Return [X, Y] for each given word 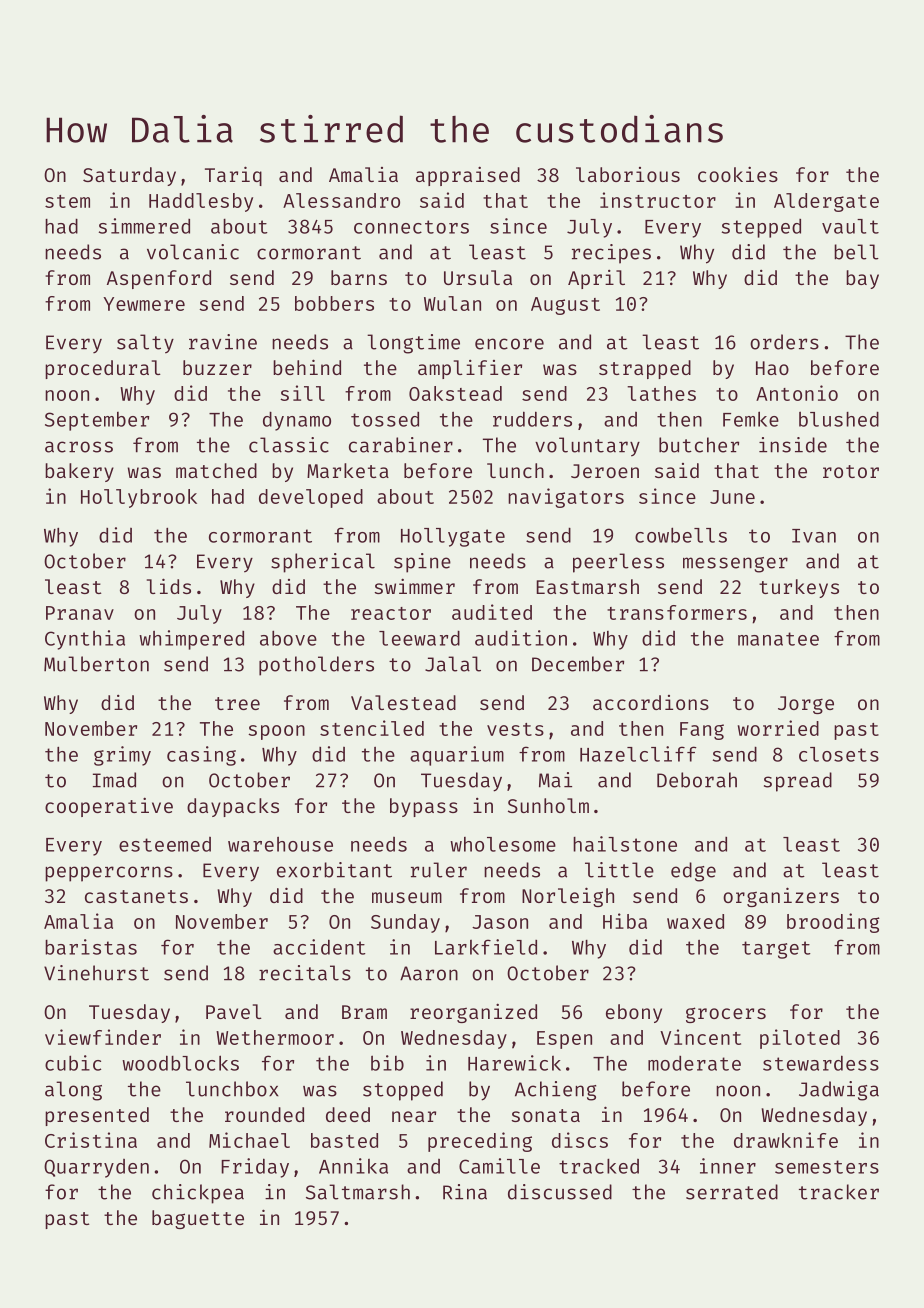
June [732, 497]
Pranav [80, 613]
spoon [276, 732]
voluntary [587, 447]
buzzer [217, 367]
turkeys [799, 588]
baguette [198, 1219]
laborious [628, 174]
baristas [91, 947]
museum [407, 897]
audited [492, 612]
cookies [738, 174]
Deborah [697, 780]
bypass [424, 807]
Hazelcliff [638, 754]
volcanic [193, 252]
